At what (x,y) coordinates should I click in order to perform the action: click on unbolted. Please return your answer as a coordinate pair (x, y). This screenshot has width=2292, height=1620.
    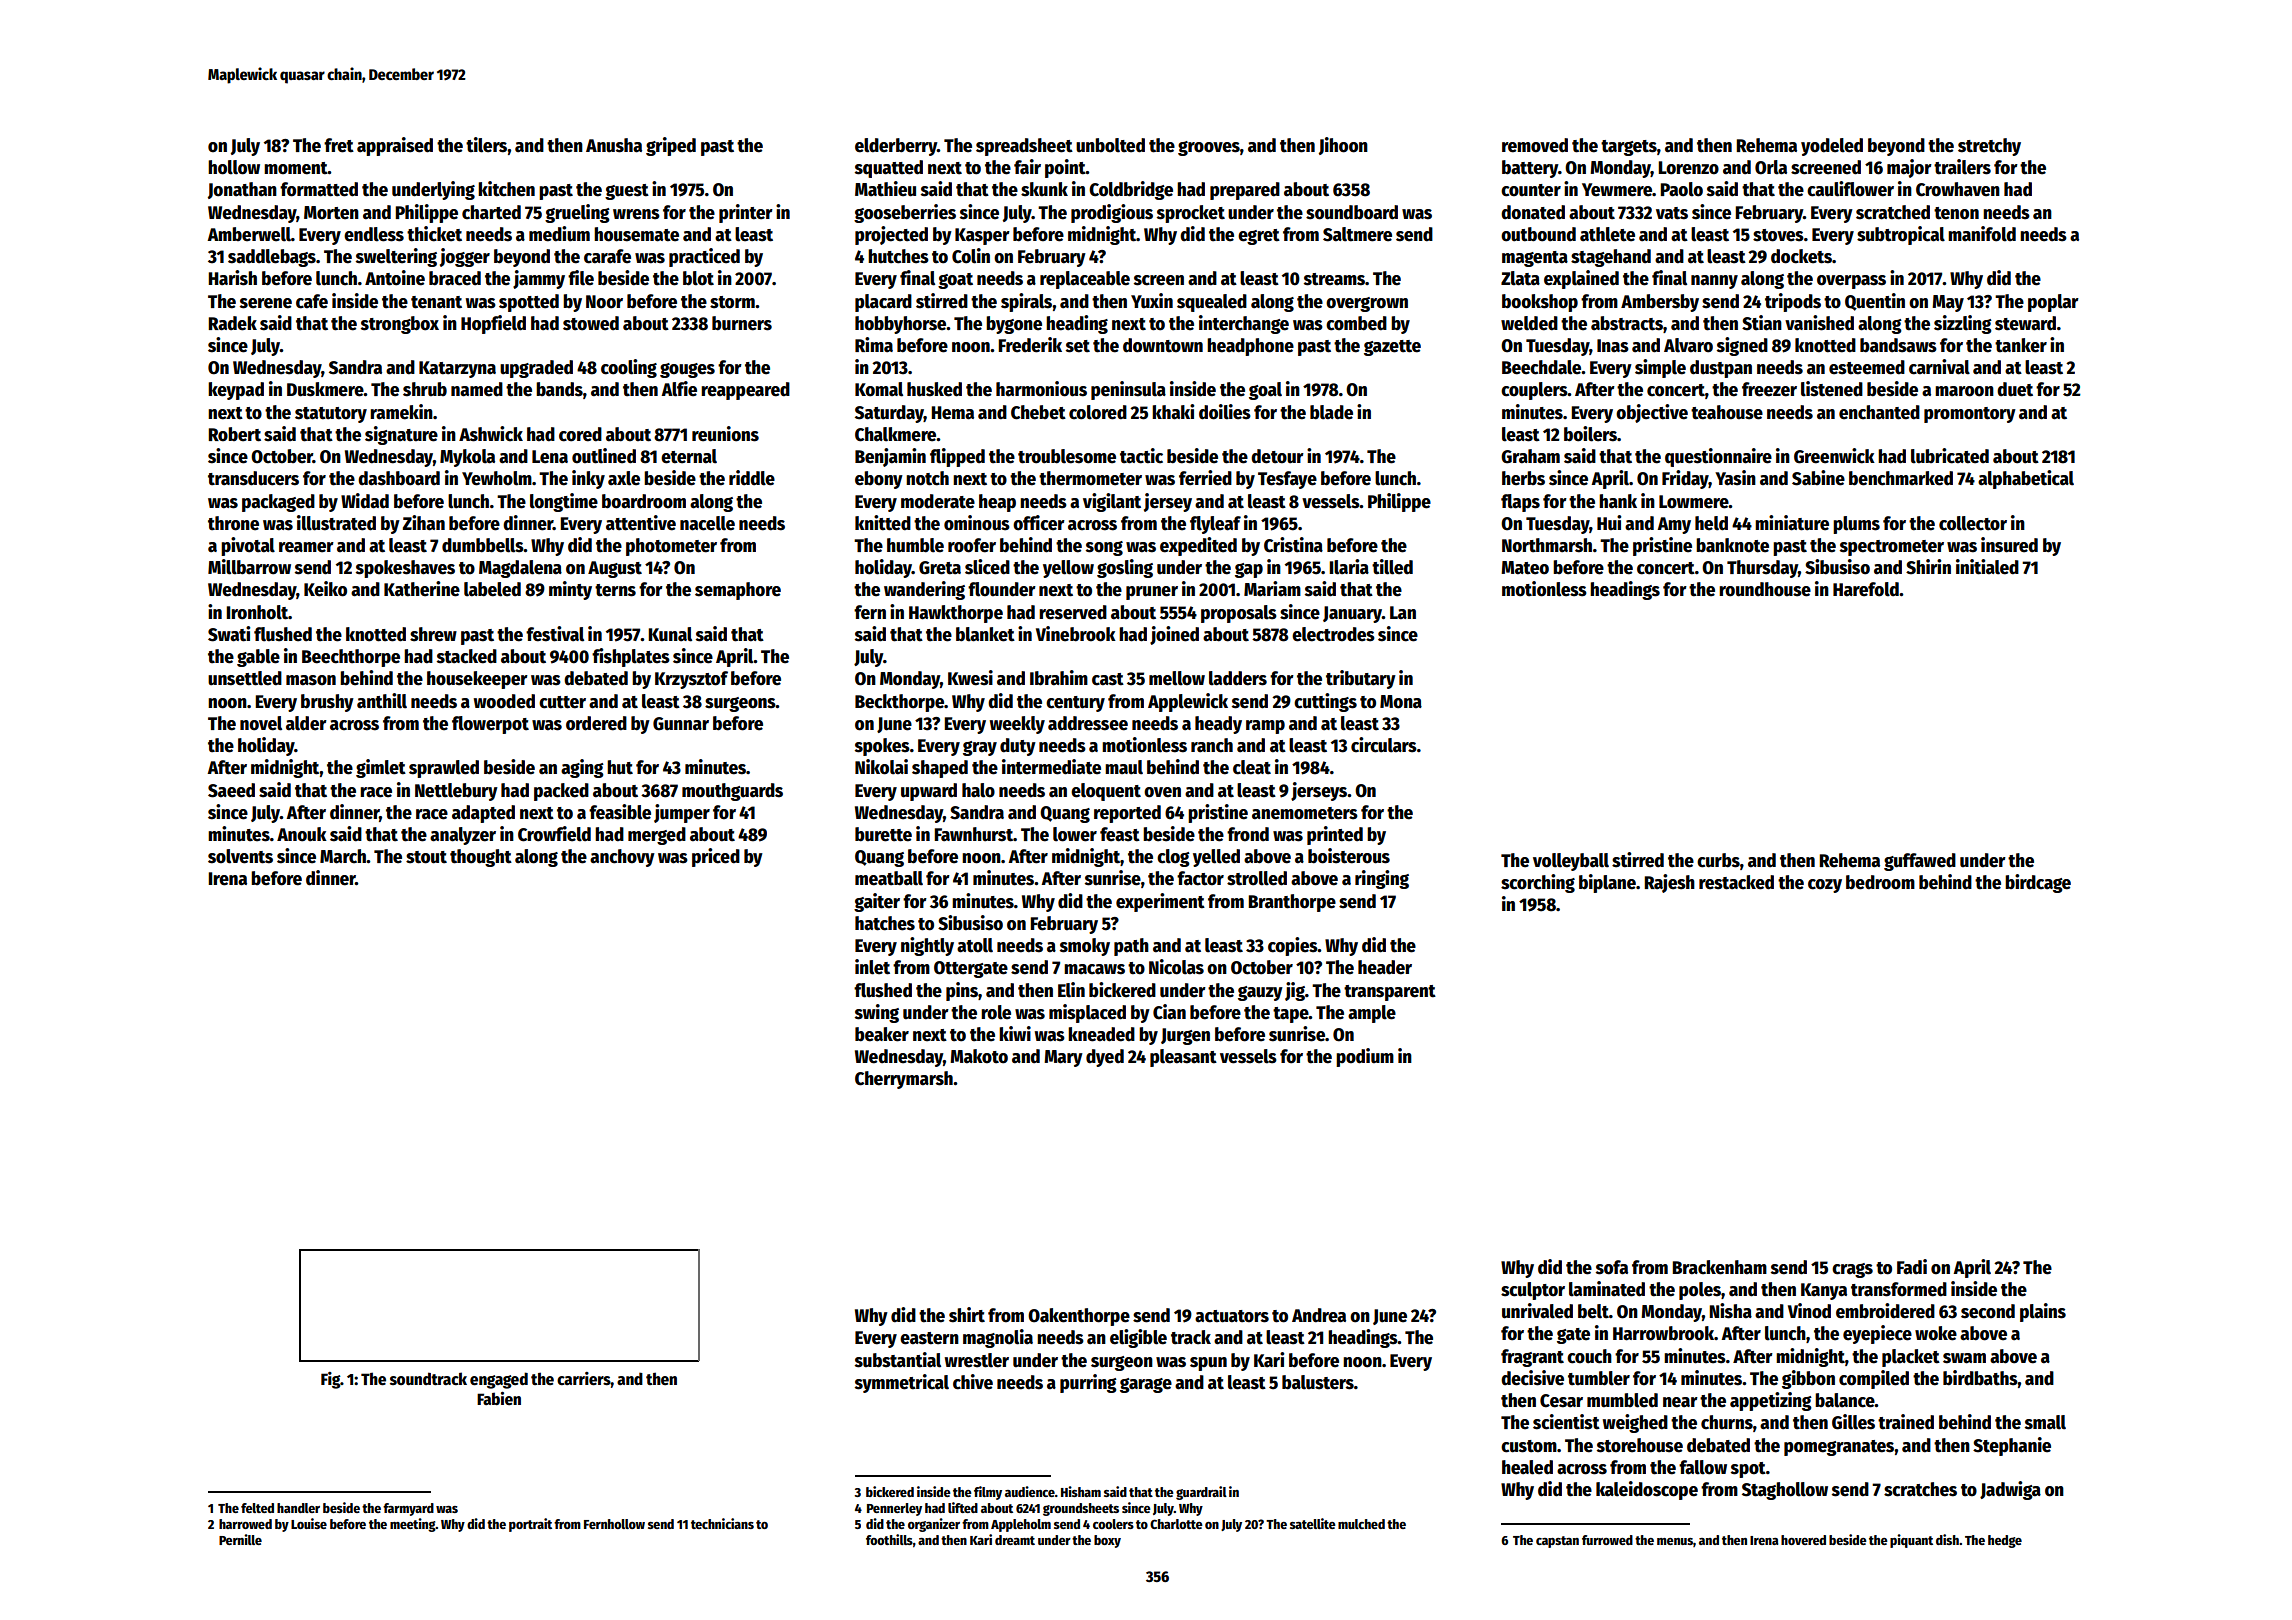
    Looking at the image, I should click on (1110, 145).
